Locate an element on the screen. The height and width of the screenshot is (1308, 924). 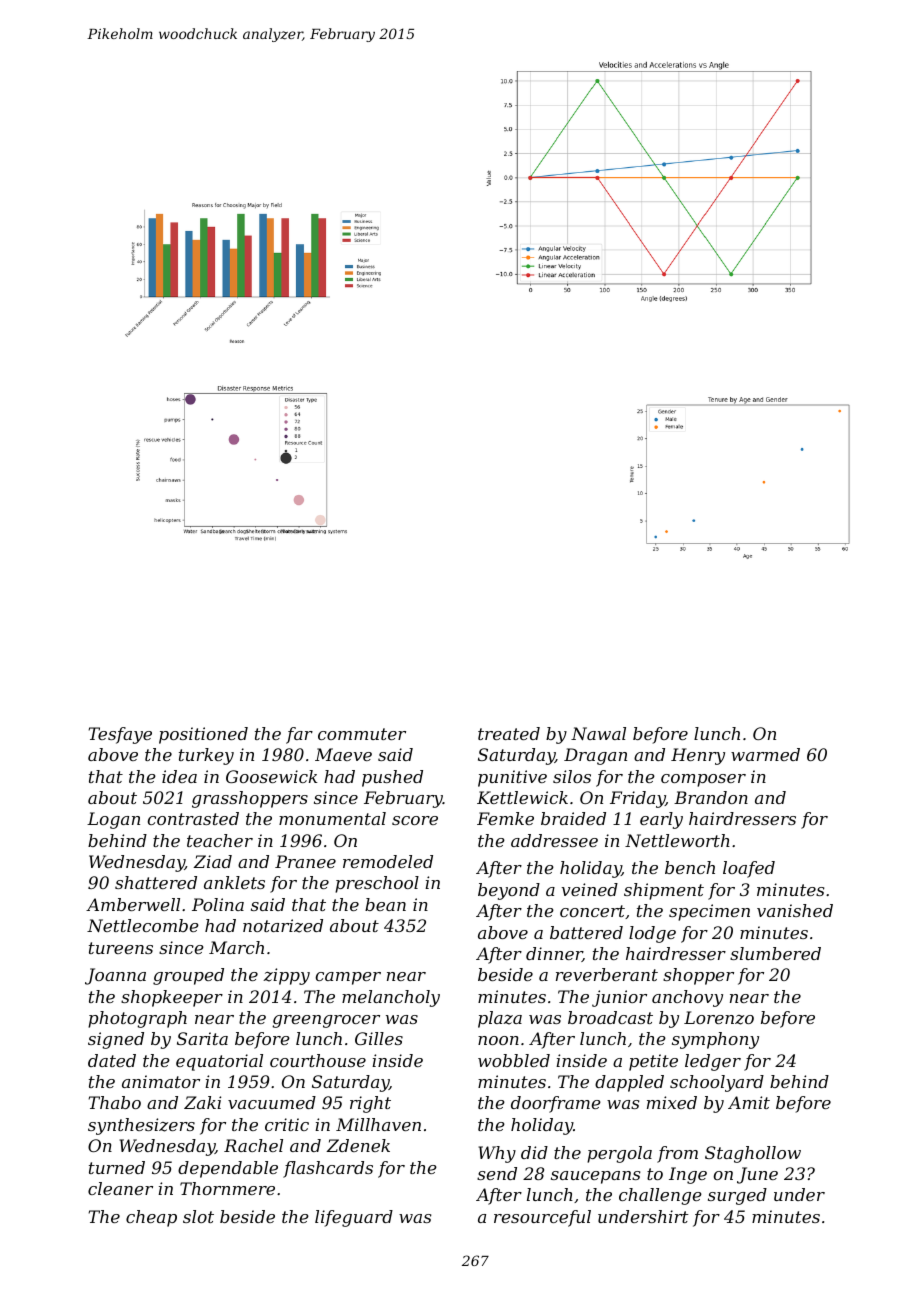
symphony is located at coordinates (715, 1040).
